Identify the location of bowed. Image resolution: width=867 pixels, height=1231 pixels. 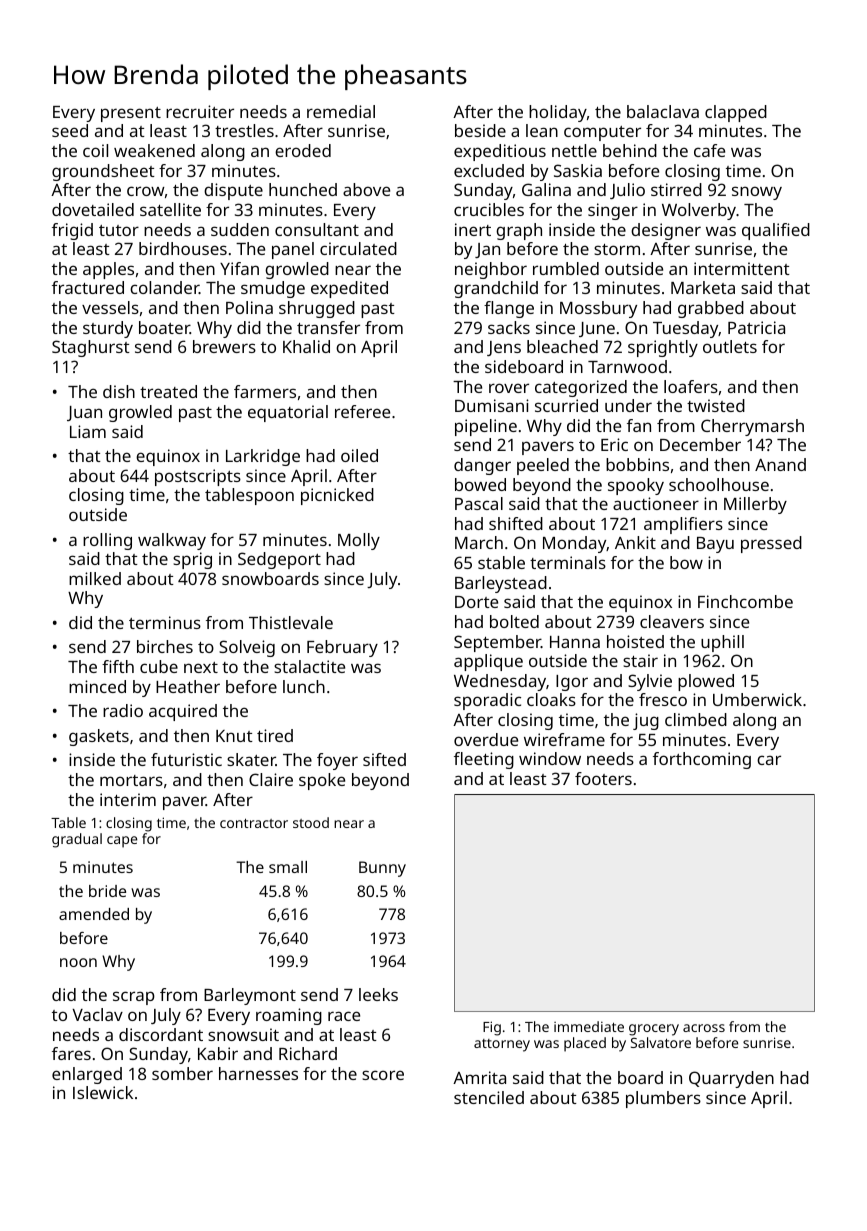
(480, 484).
